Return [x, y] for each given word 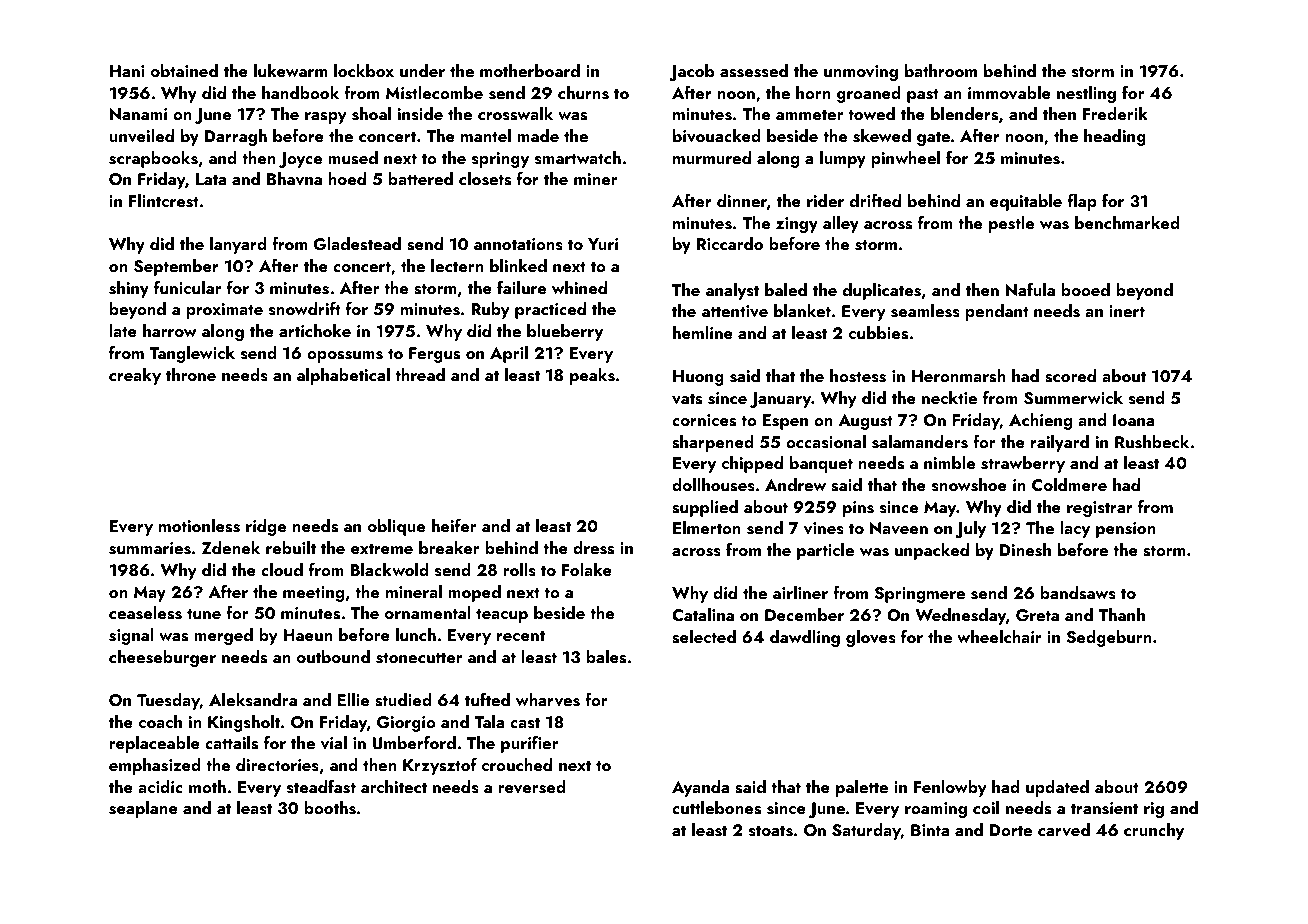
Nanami [138, 114]
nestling [1086, 94]
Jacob [691, 72]
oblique [396, 527]
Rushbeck [1152, 442]
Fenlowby [950, 788]
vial [333, 743]
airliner [800, 592]
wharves [548, 700]
